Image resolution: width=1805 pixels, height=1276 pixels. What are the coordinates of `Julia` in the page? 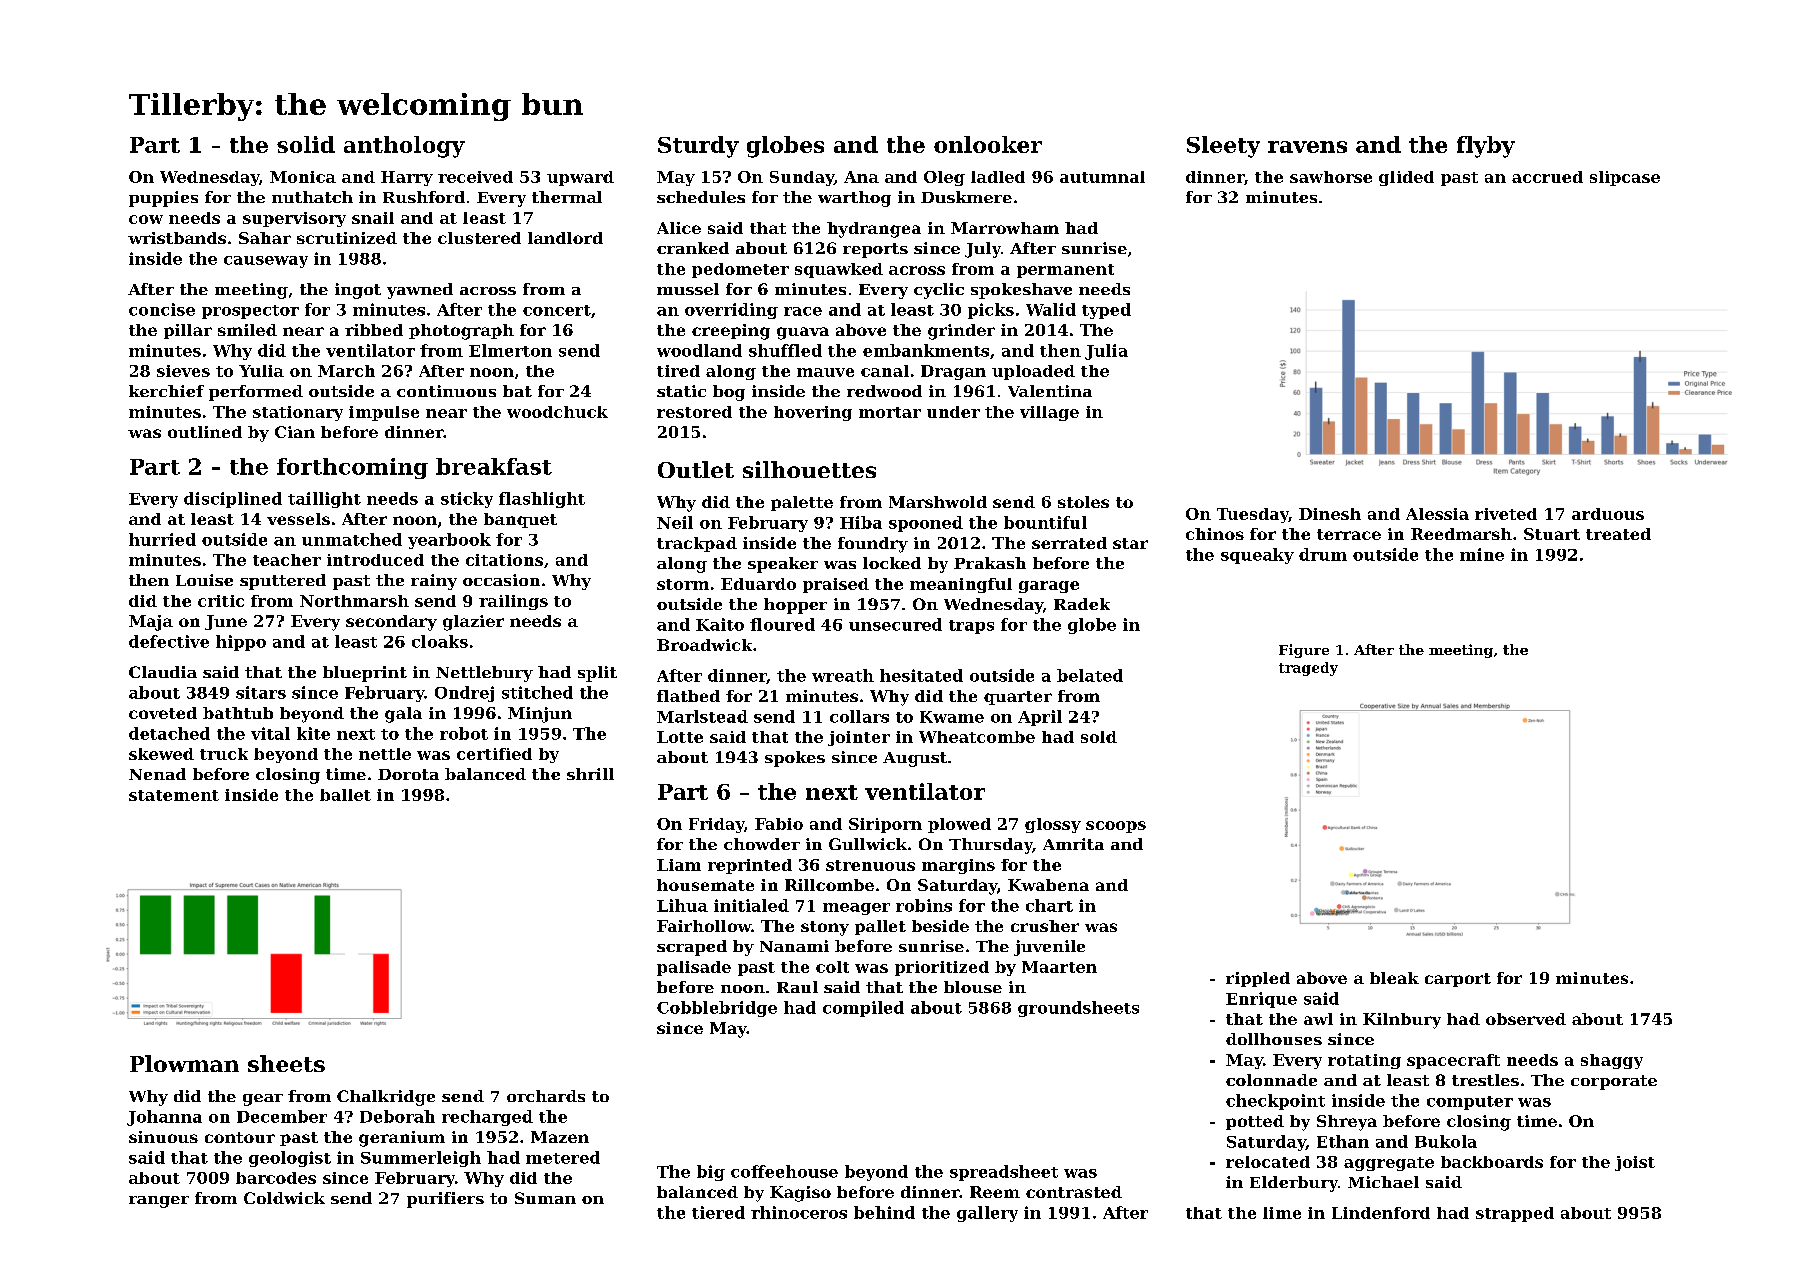 It's located at (1106, 352).
